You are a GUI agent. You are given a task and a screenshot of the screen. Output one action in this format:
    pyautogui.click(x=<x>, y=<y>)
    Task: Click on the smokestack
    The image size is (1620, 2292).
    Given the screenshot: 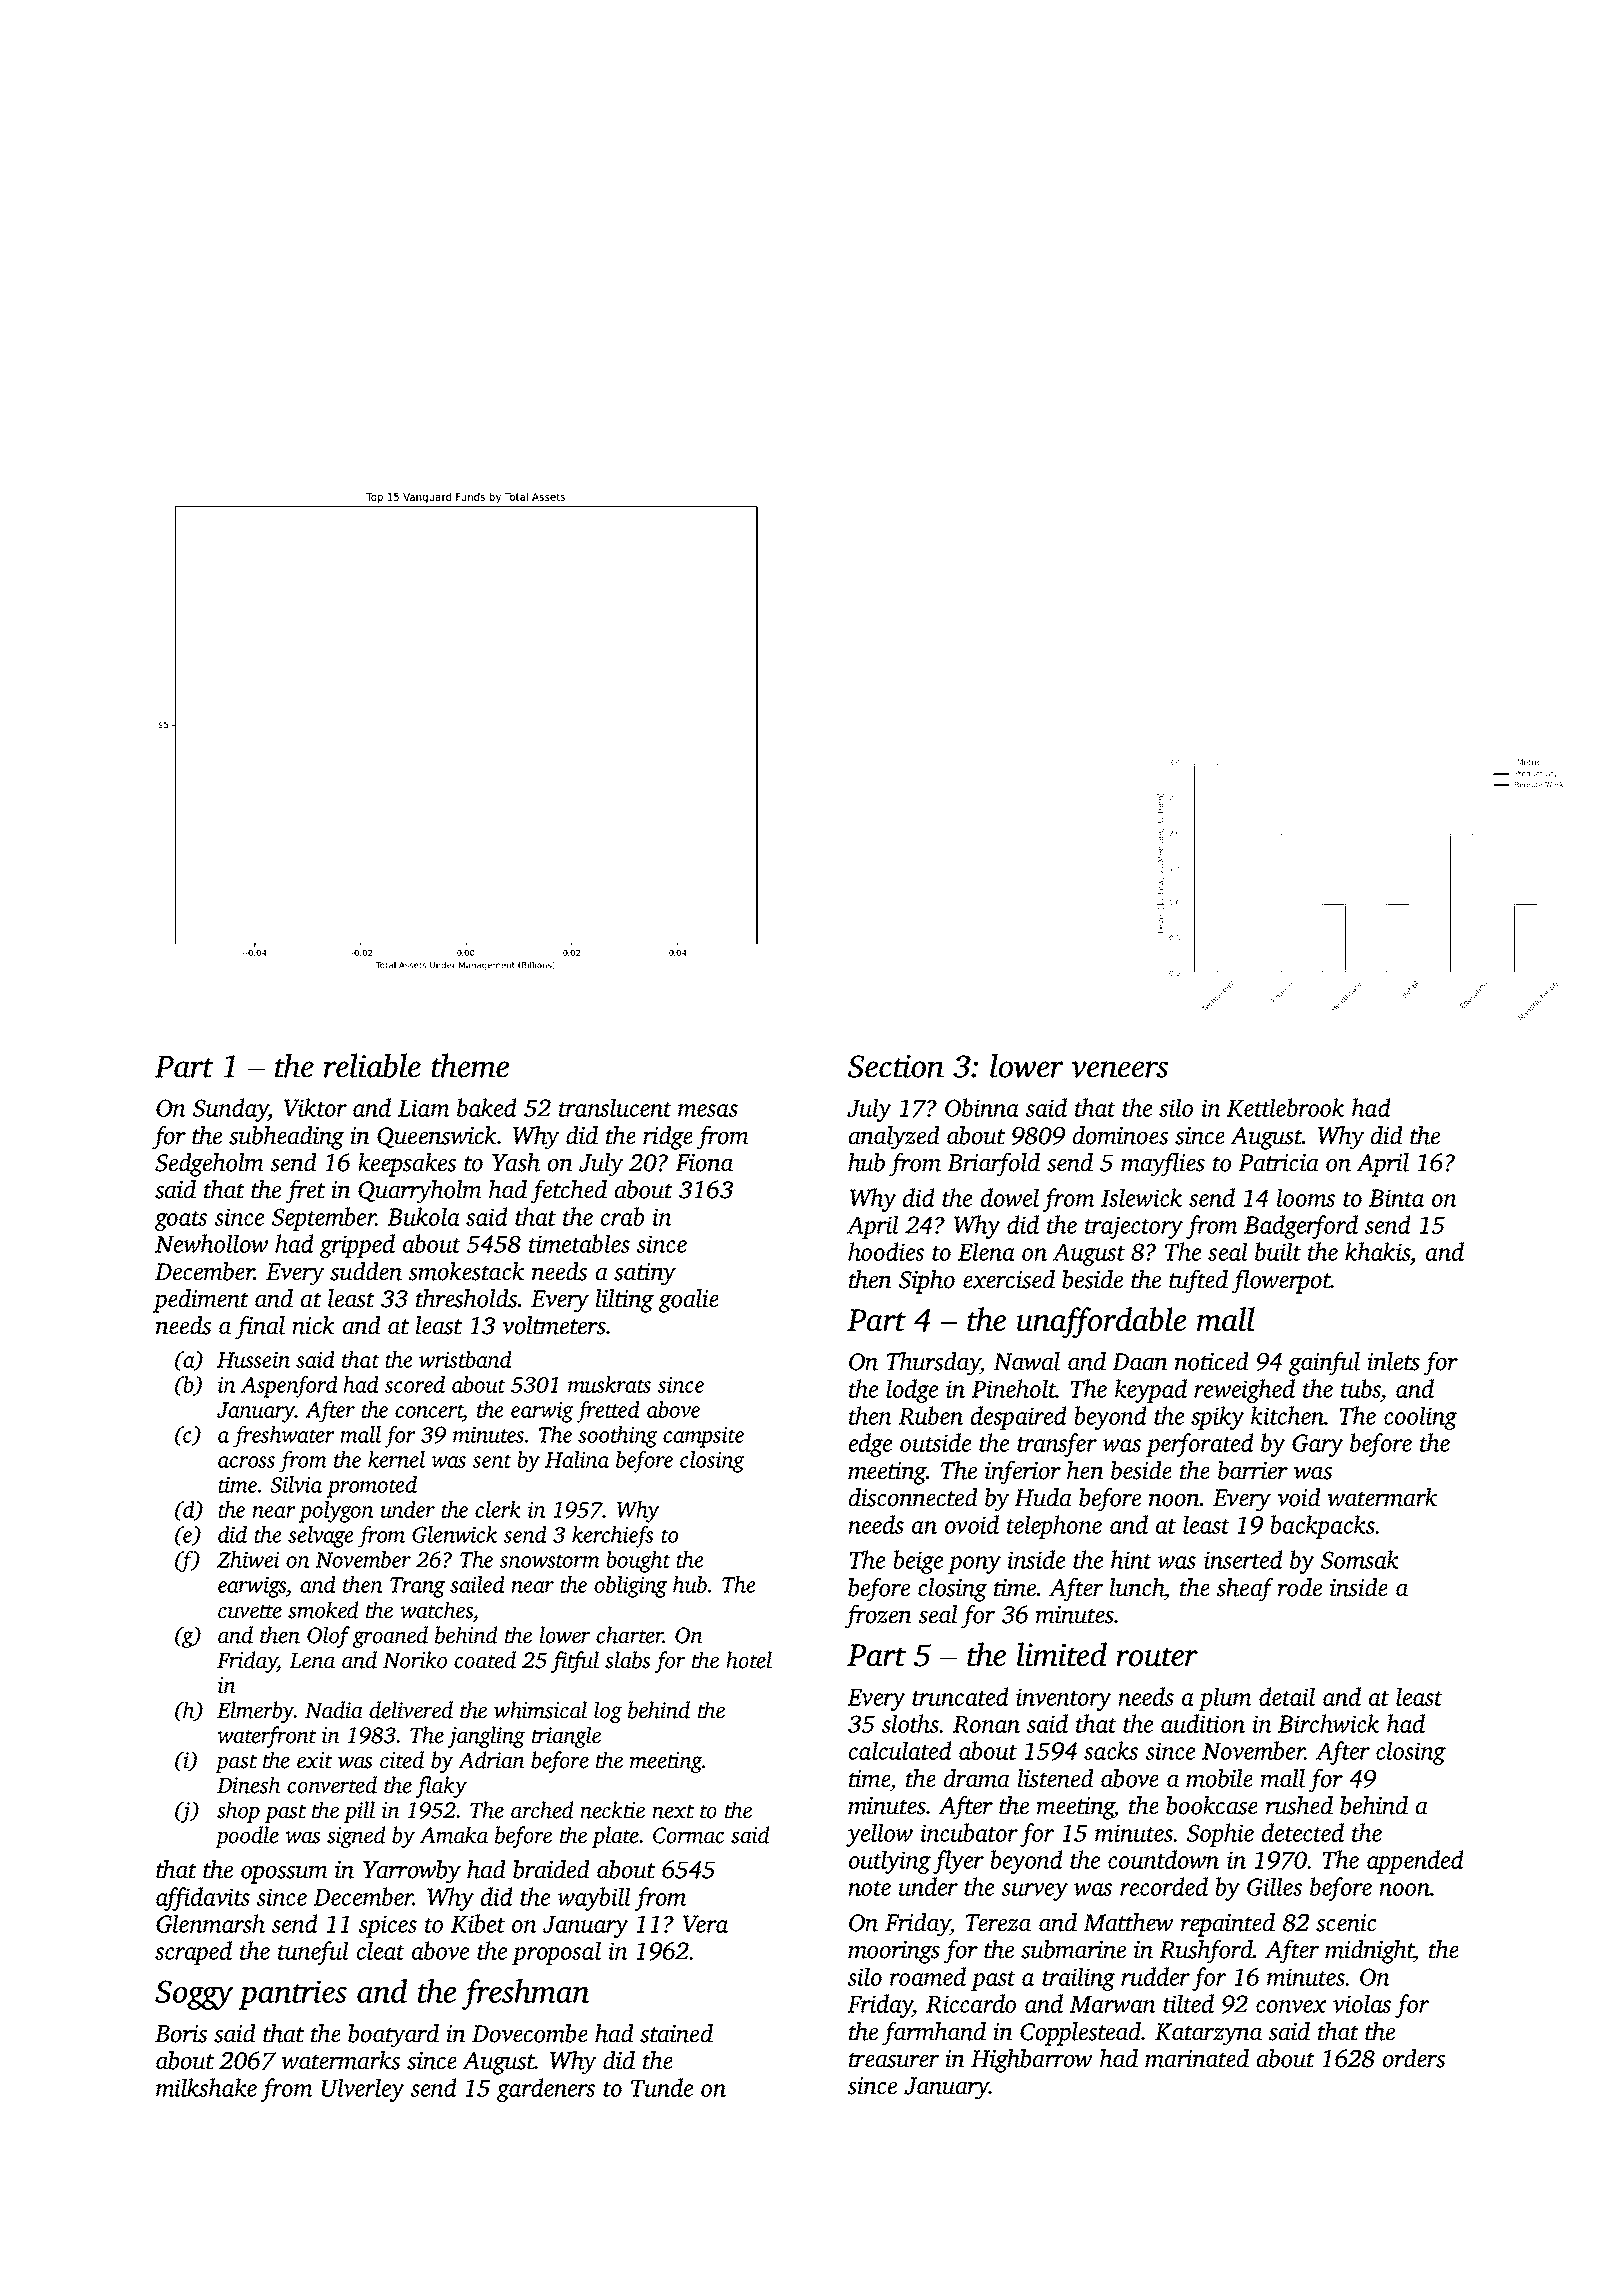 What is the action you would take?
    pyautogui.click(x=466, y=1271)
